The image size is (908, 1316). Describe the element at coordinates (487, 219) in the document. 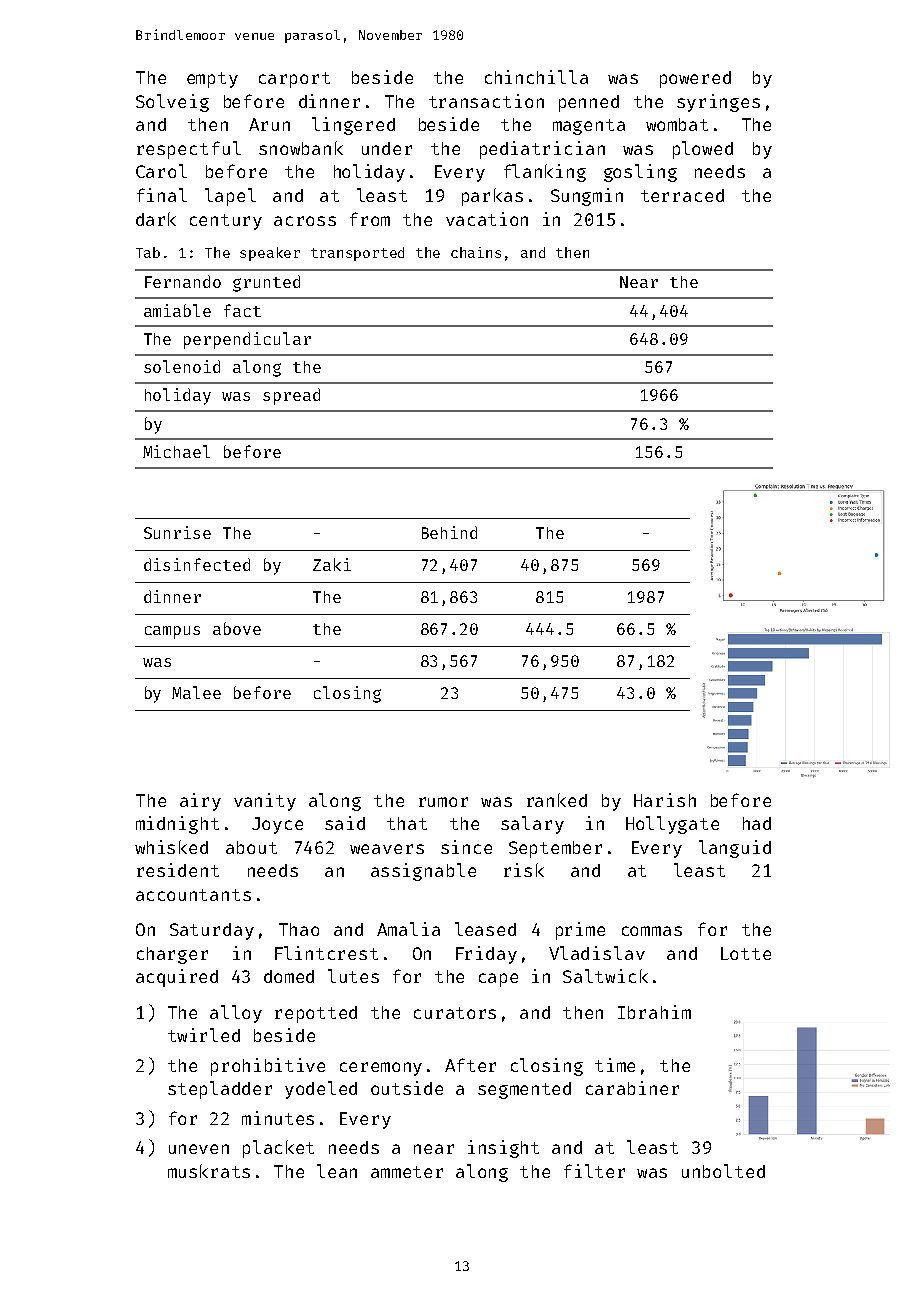

I see `vacation` at that location.
